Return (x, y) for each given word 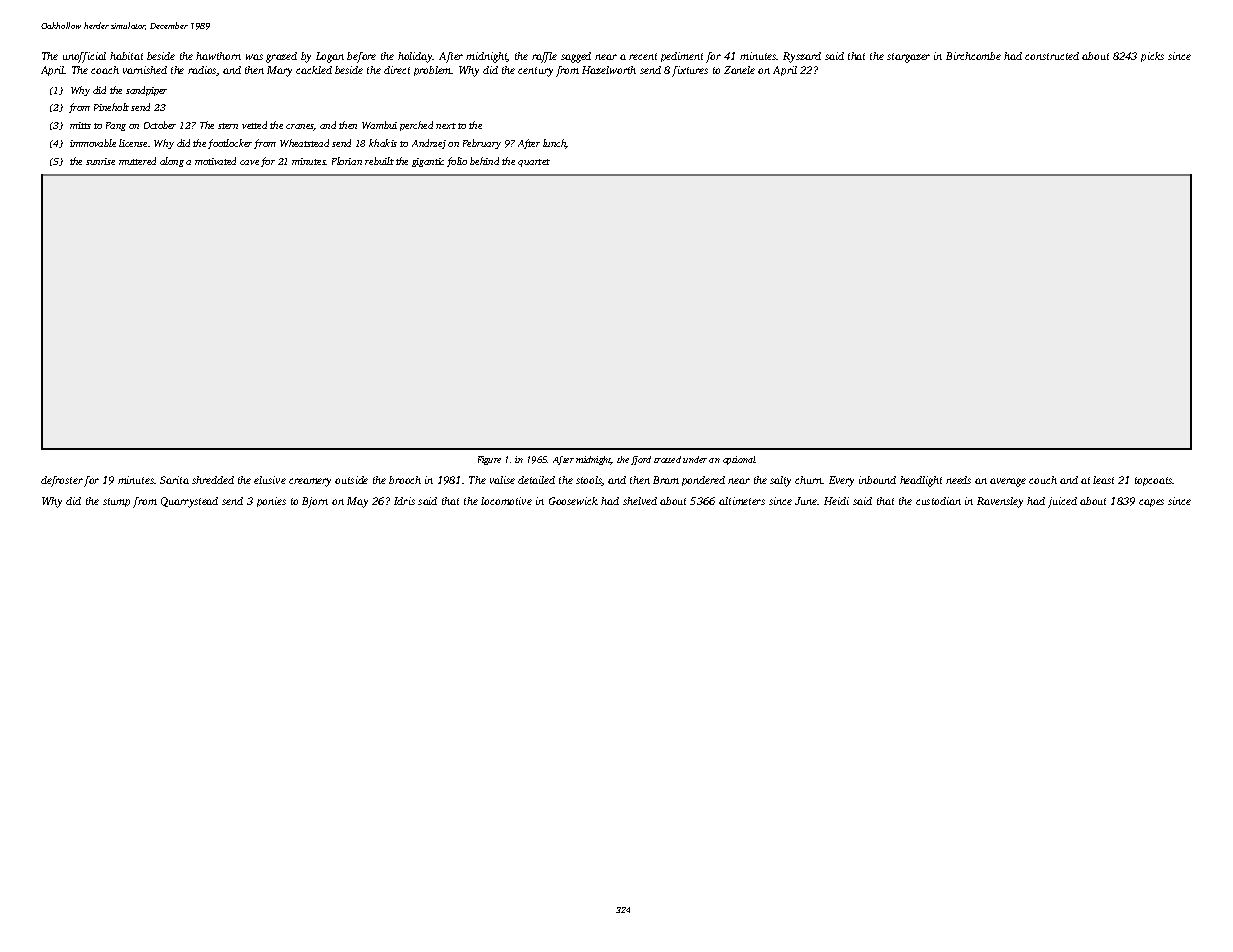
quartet (534, 163)
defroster (62, 481)
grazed (281, 57)
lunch (554, 144)
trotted (667, 459)
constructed (1052, 56)
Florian (347, 161)
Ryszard (802, 57)
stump (116, 502)
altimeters (742, 501)
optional (739, 460)
